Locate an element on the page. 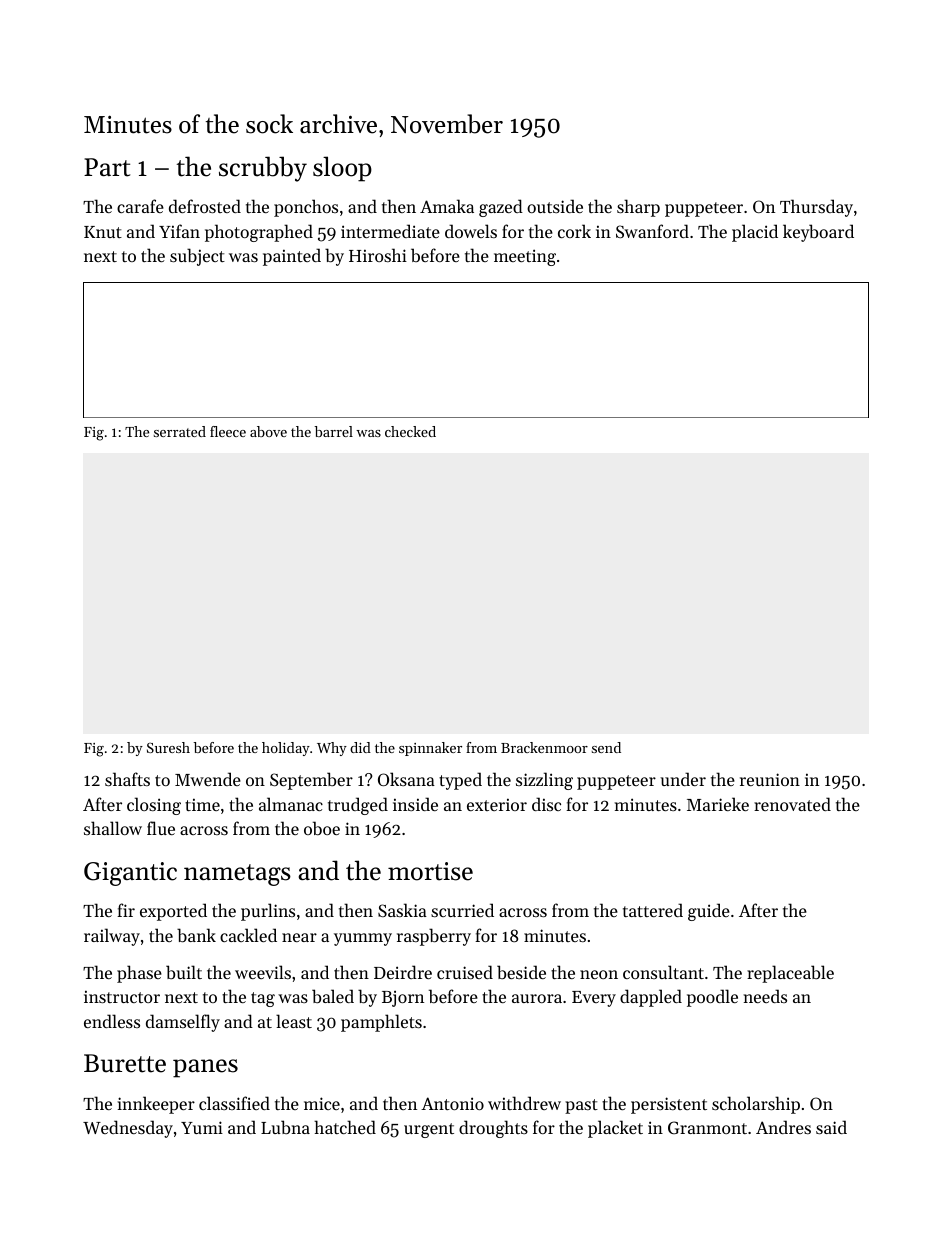 This image has width=952, height=1233. scrubby is located at coordinates (263, 169).
